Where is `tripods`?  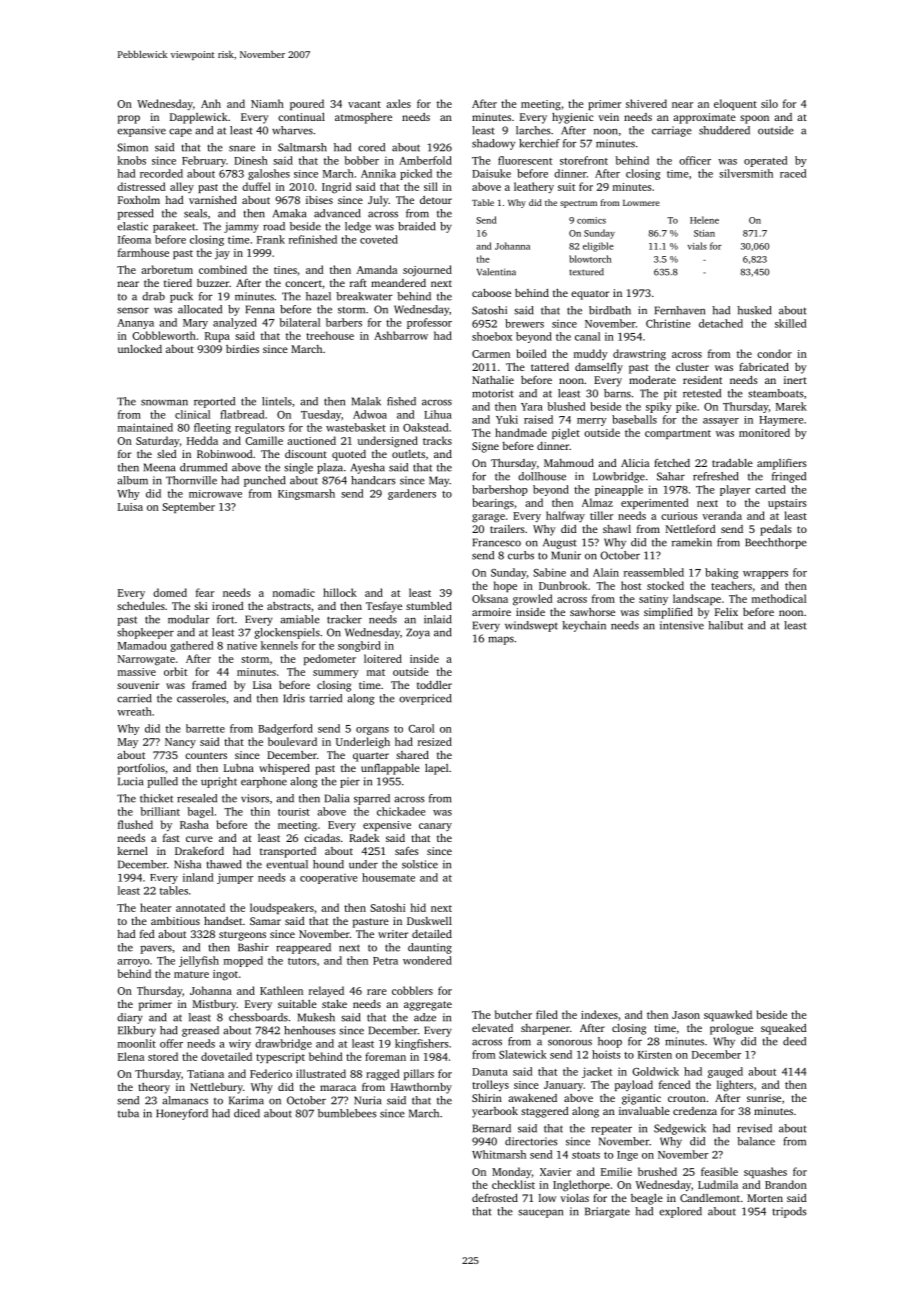
tripods is located at coordinates (789, 1212).
